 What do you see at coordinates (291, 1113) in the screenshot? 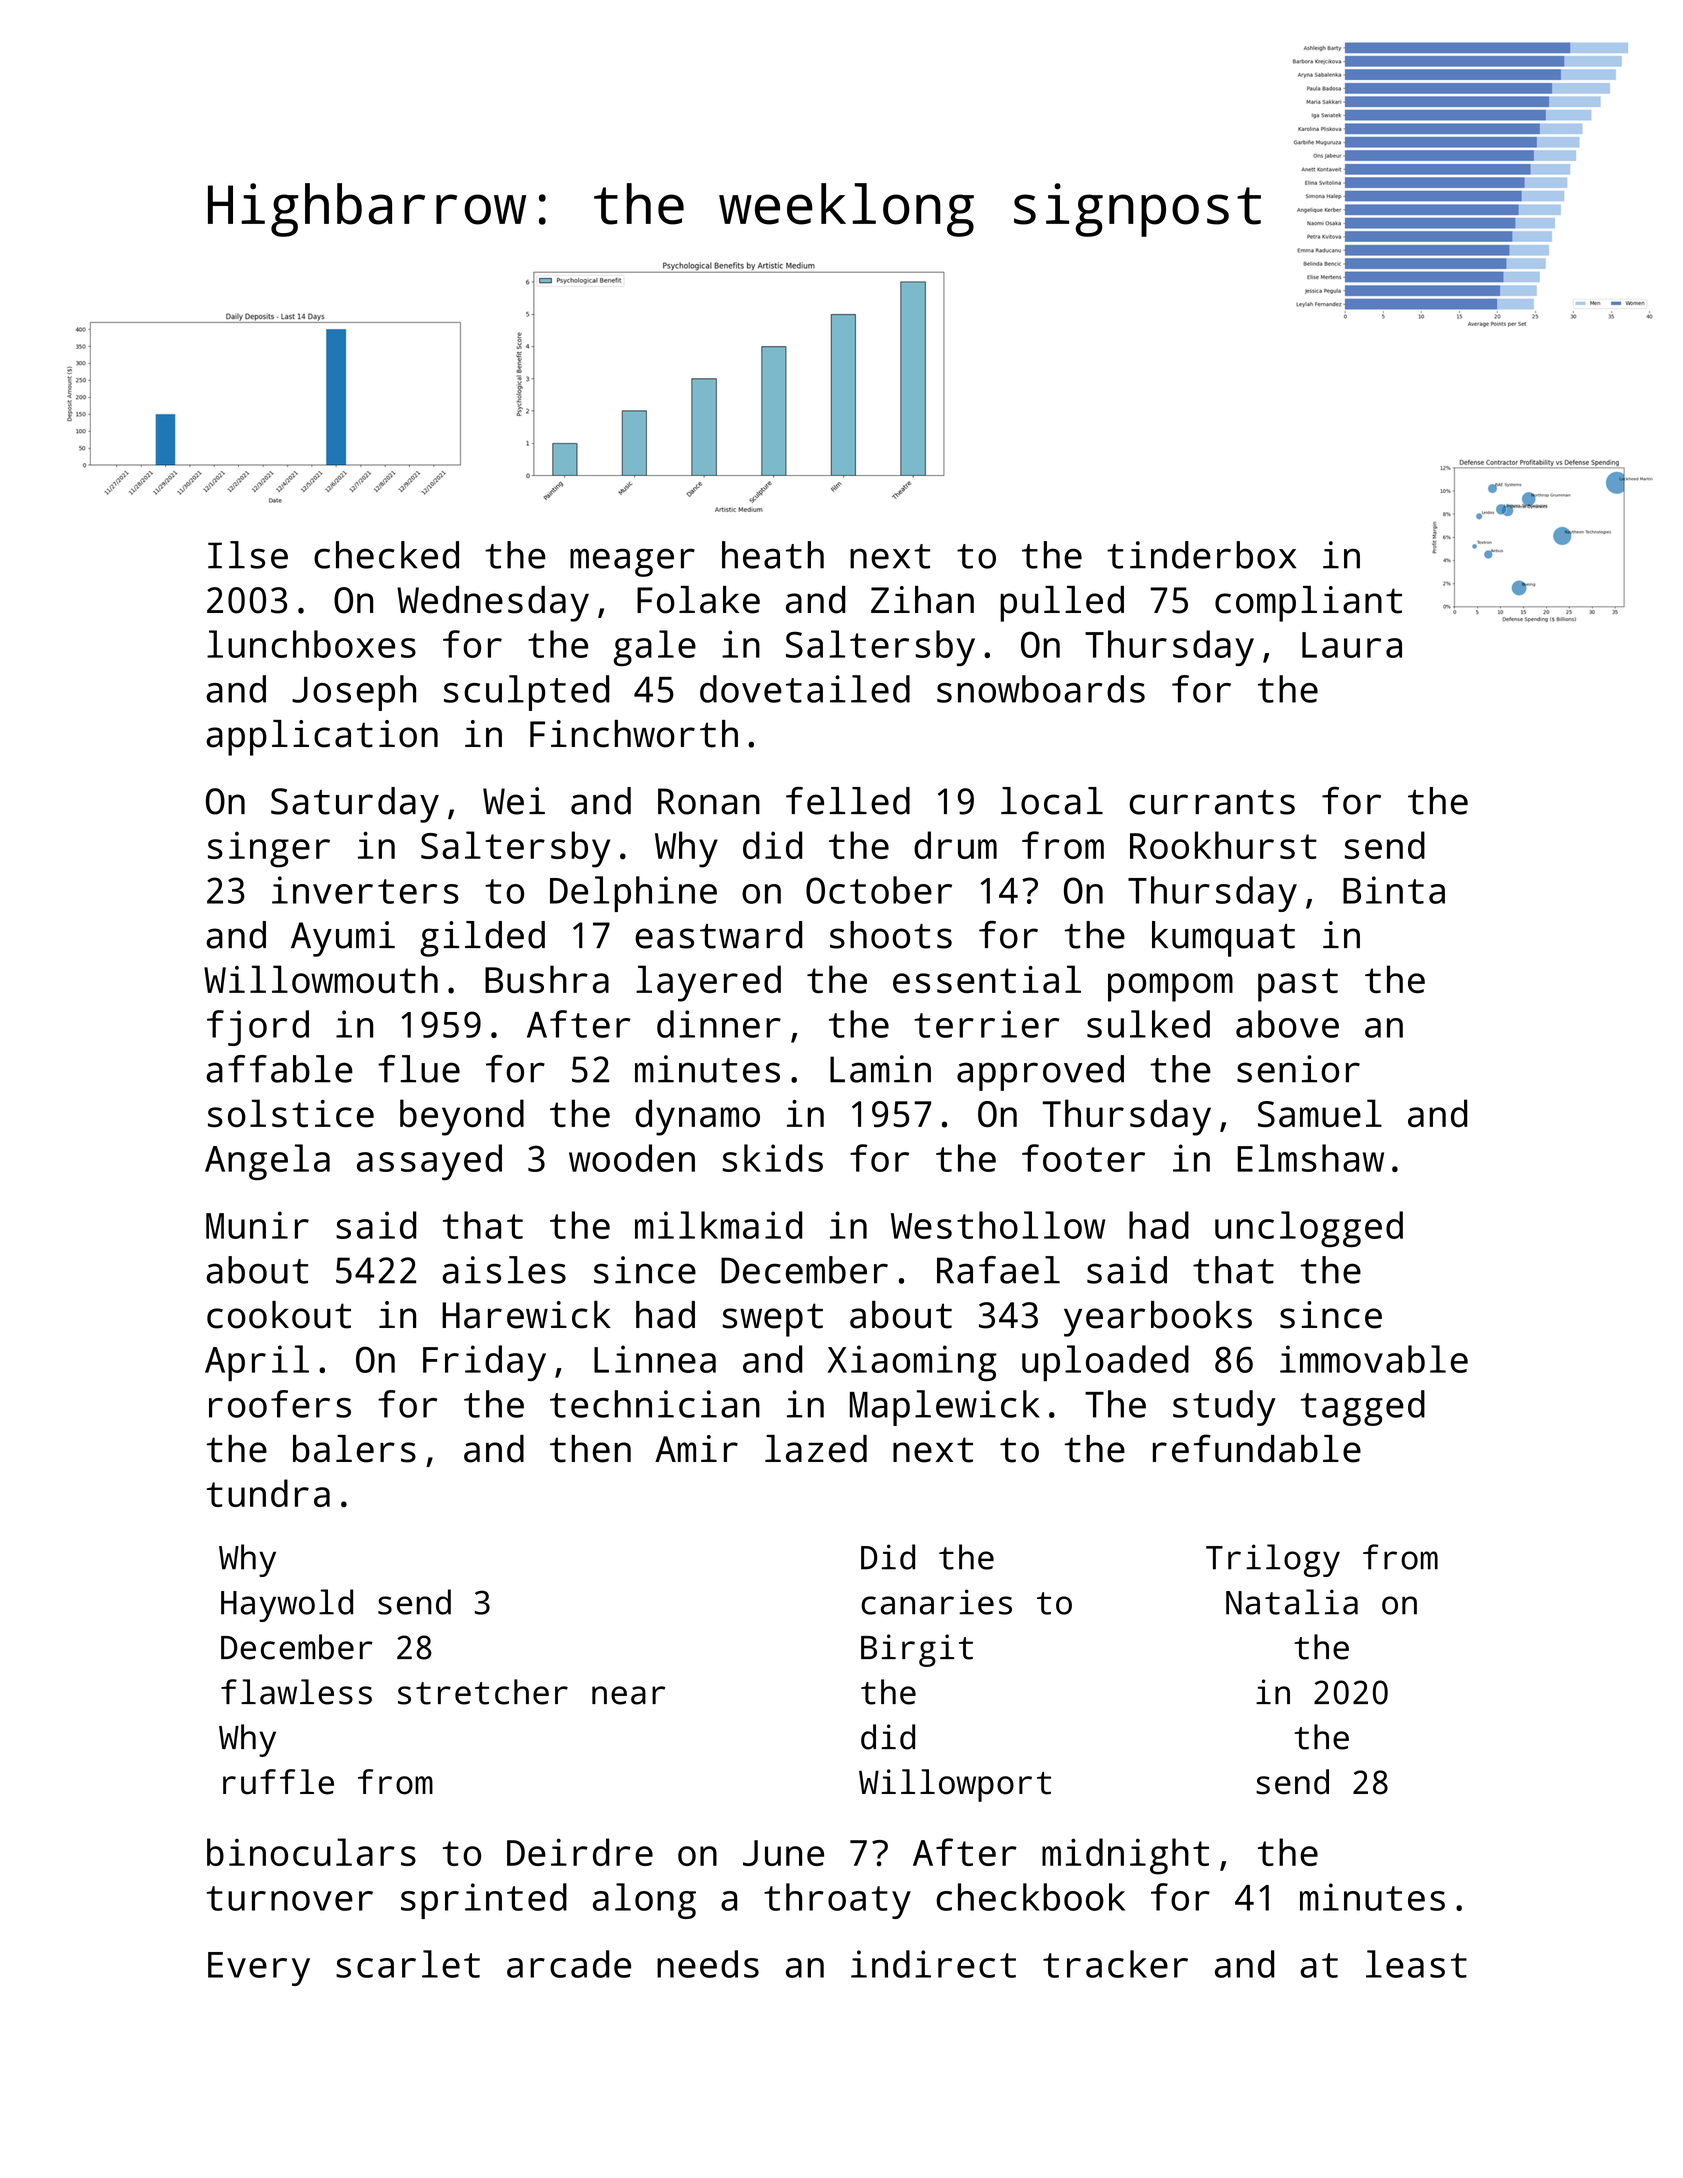
I see `solstice` at bounding box center [291, 1113].
